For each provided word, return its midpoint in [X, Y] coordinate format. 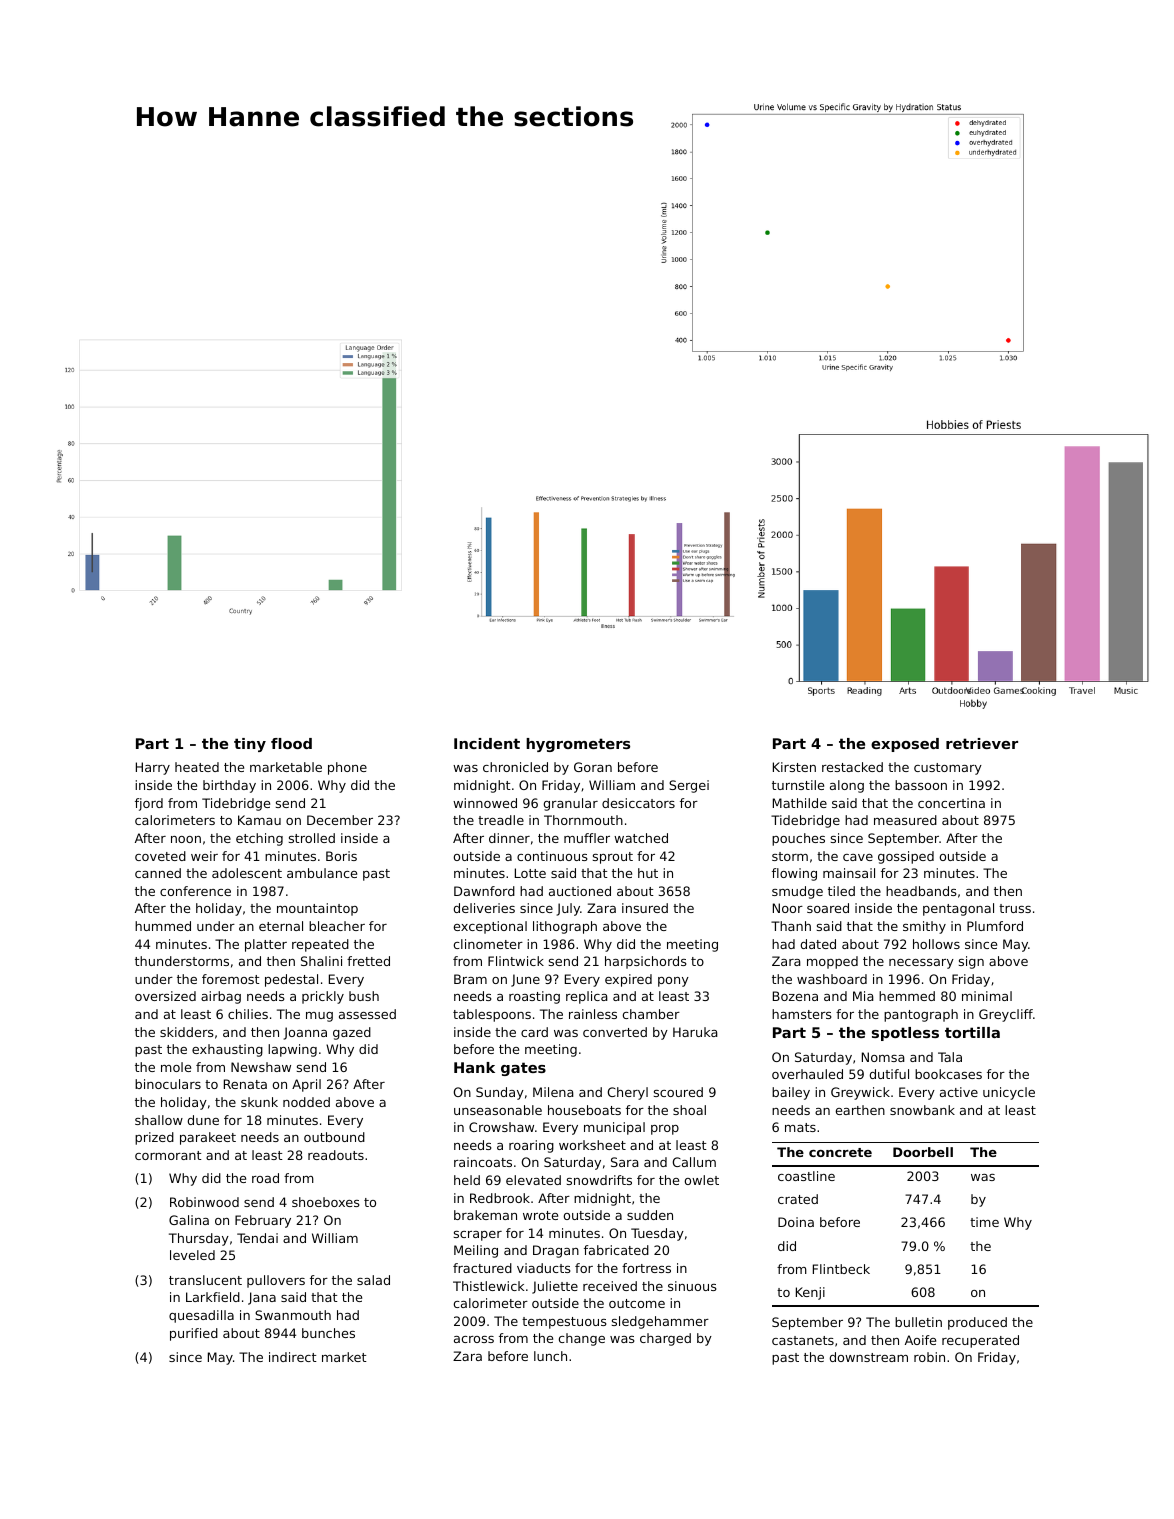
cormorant [168, 1155]
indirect [293, 1357]
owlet [702, 1180]
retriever [982, 743]
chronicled [515, 767]
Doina [796, 1222]
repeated [320, 945]
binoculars [168, 1084]
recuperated [980, 1341]
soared [828, 908]
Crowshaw [501, 1127]
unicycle [1009, 1093]
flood [291, 743]
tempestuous [564, 1323]
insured [645, 908]
